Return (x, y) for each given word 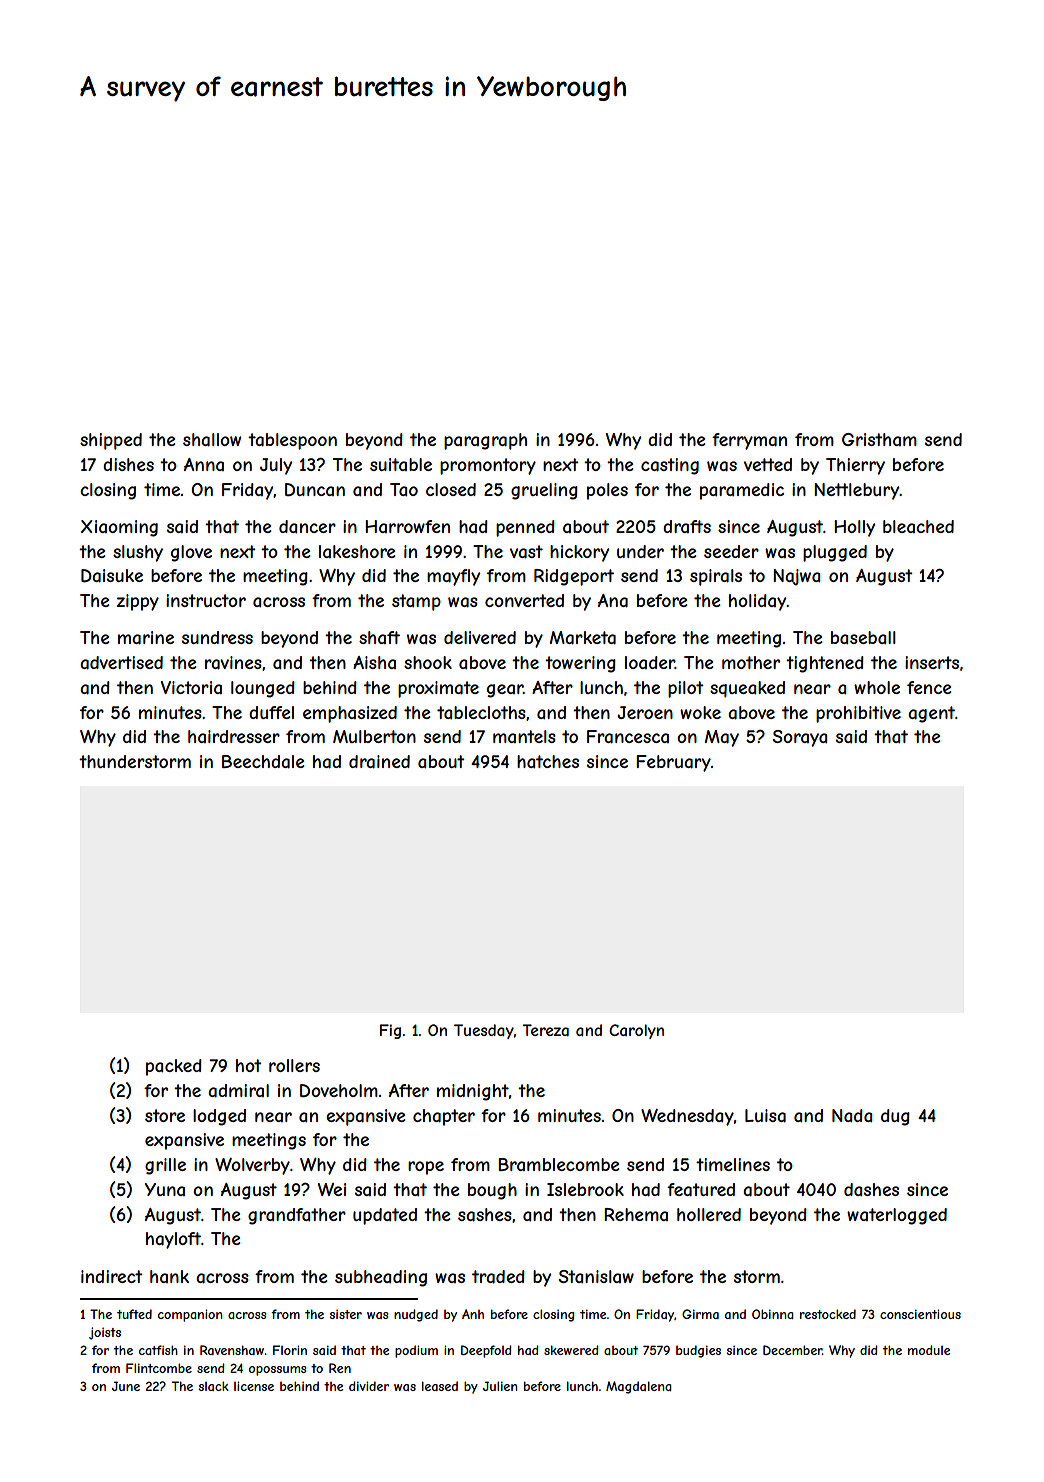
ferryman (749, 441)
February (673, 763)
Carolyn (636, 1031)
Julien (500, 1386)
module (929, 1350)
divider (369, 1386)
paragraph (485, 441)
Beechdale (263, 761)
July (276, 466)
